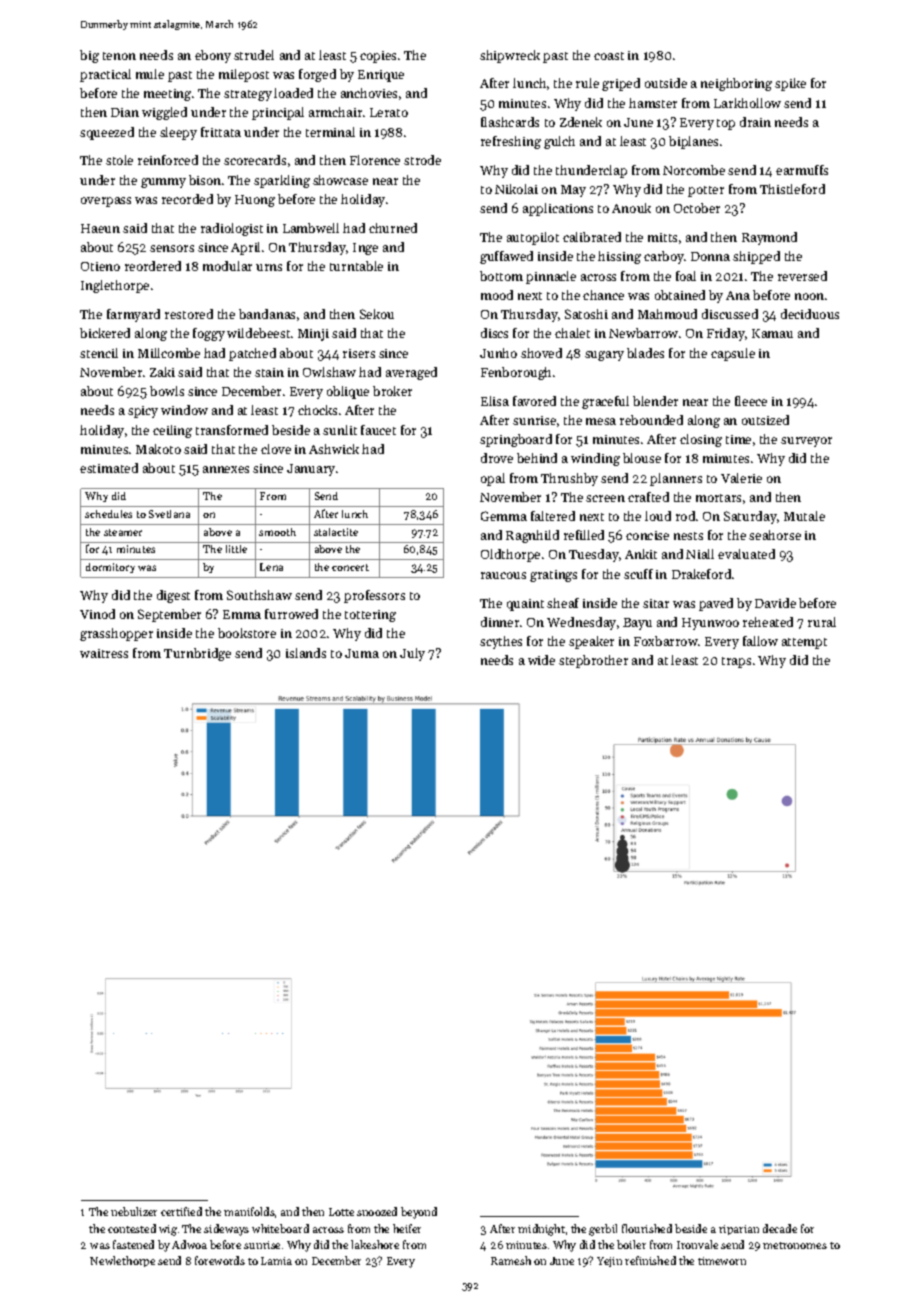  Describe the element at coordinates (497, 458) in the screenshot. I see `drove` at that location.
